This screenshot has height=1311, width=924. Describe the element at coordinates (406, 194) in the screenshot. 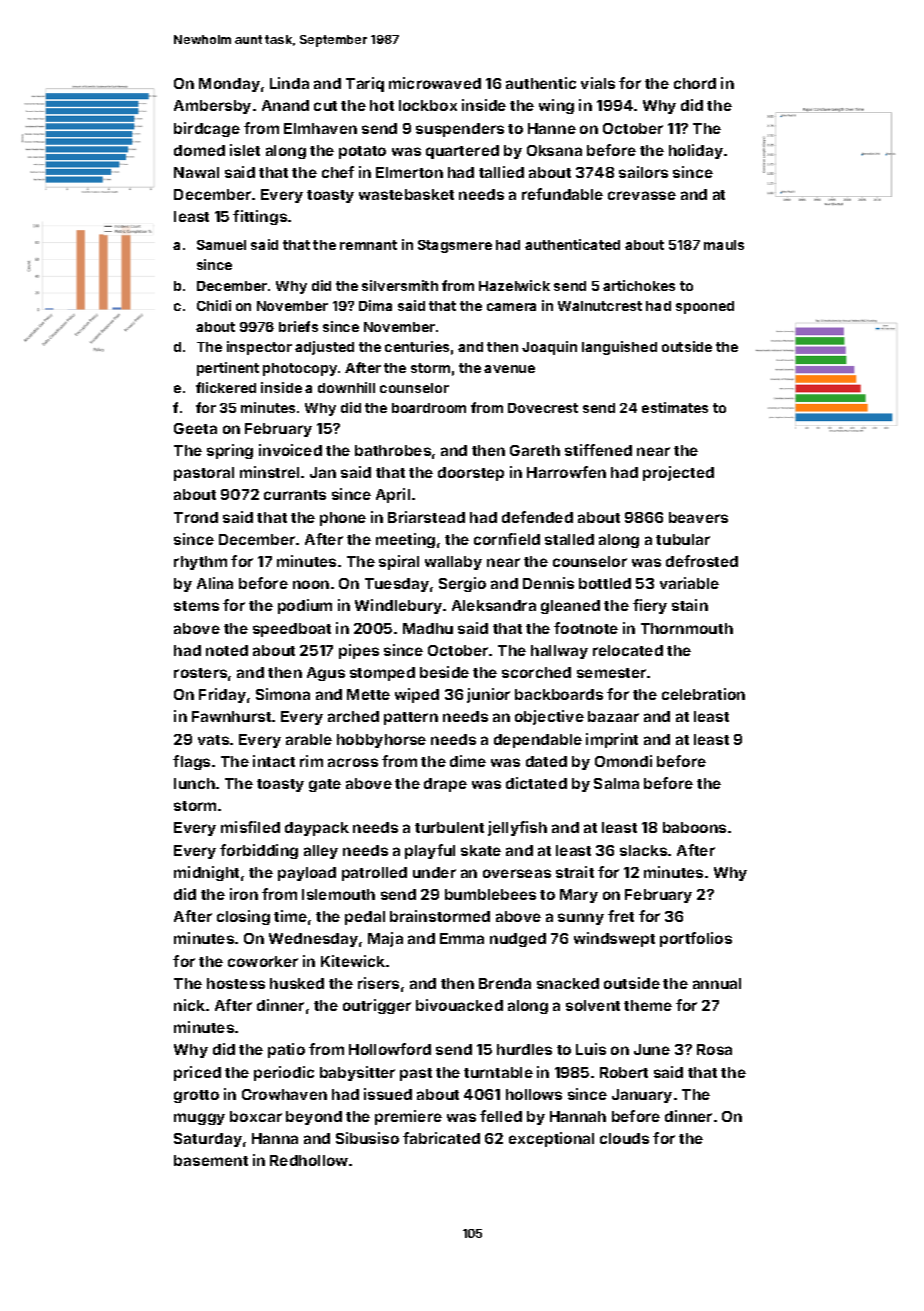

I see `wastebasket` at that location.
